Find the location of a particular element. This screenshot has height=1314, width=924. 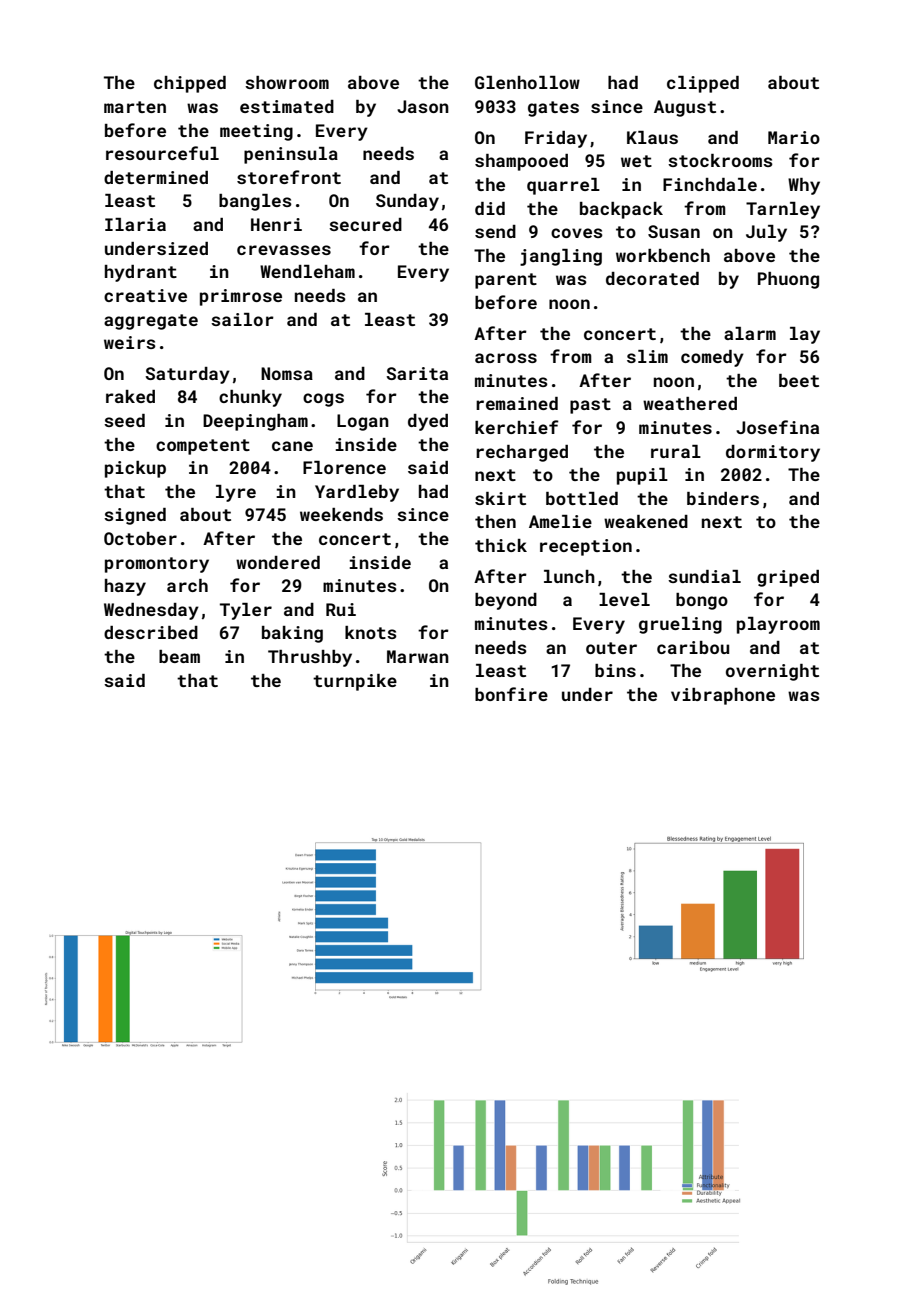

clipped is located at coordinates (703, 84).
